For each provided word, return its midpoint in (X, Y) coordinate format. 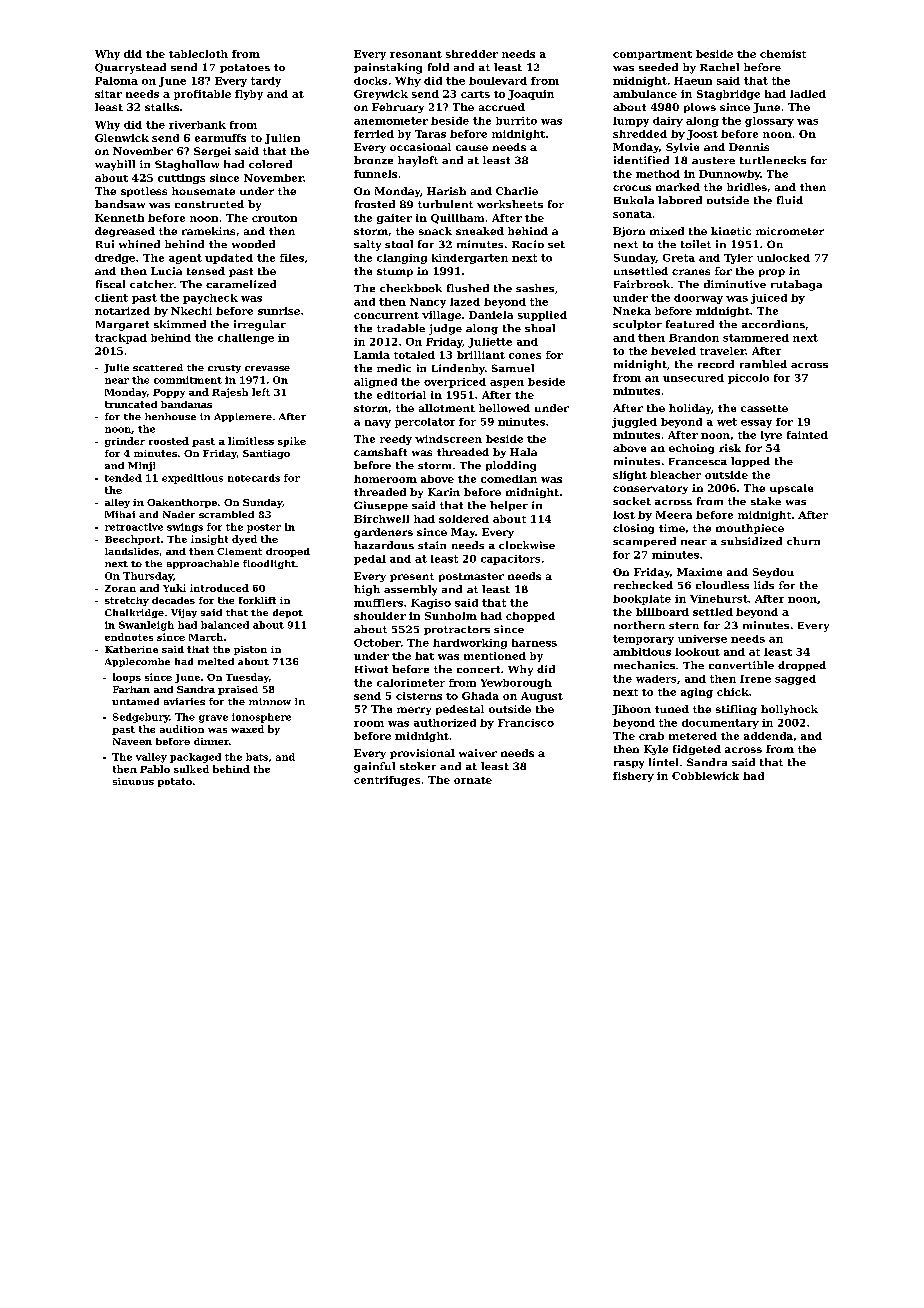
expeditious (192, 479)
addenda (768, 736)
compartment (652, 55)
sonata (632, 214)
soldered (464, 519)
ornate (473, 780)
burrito (516, 121)
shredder (472, 54)
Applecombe (137, 662)
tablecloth (198, 54)
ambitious (642, 652)
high (367, 590)
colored (270, 164)
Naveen (132, 741)
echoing (691, 449)
